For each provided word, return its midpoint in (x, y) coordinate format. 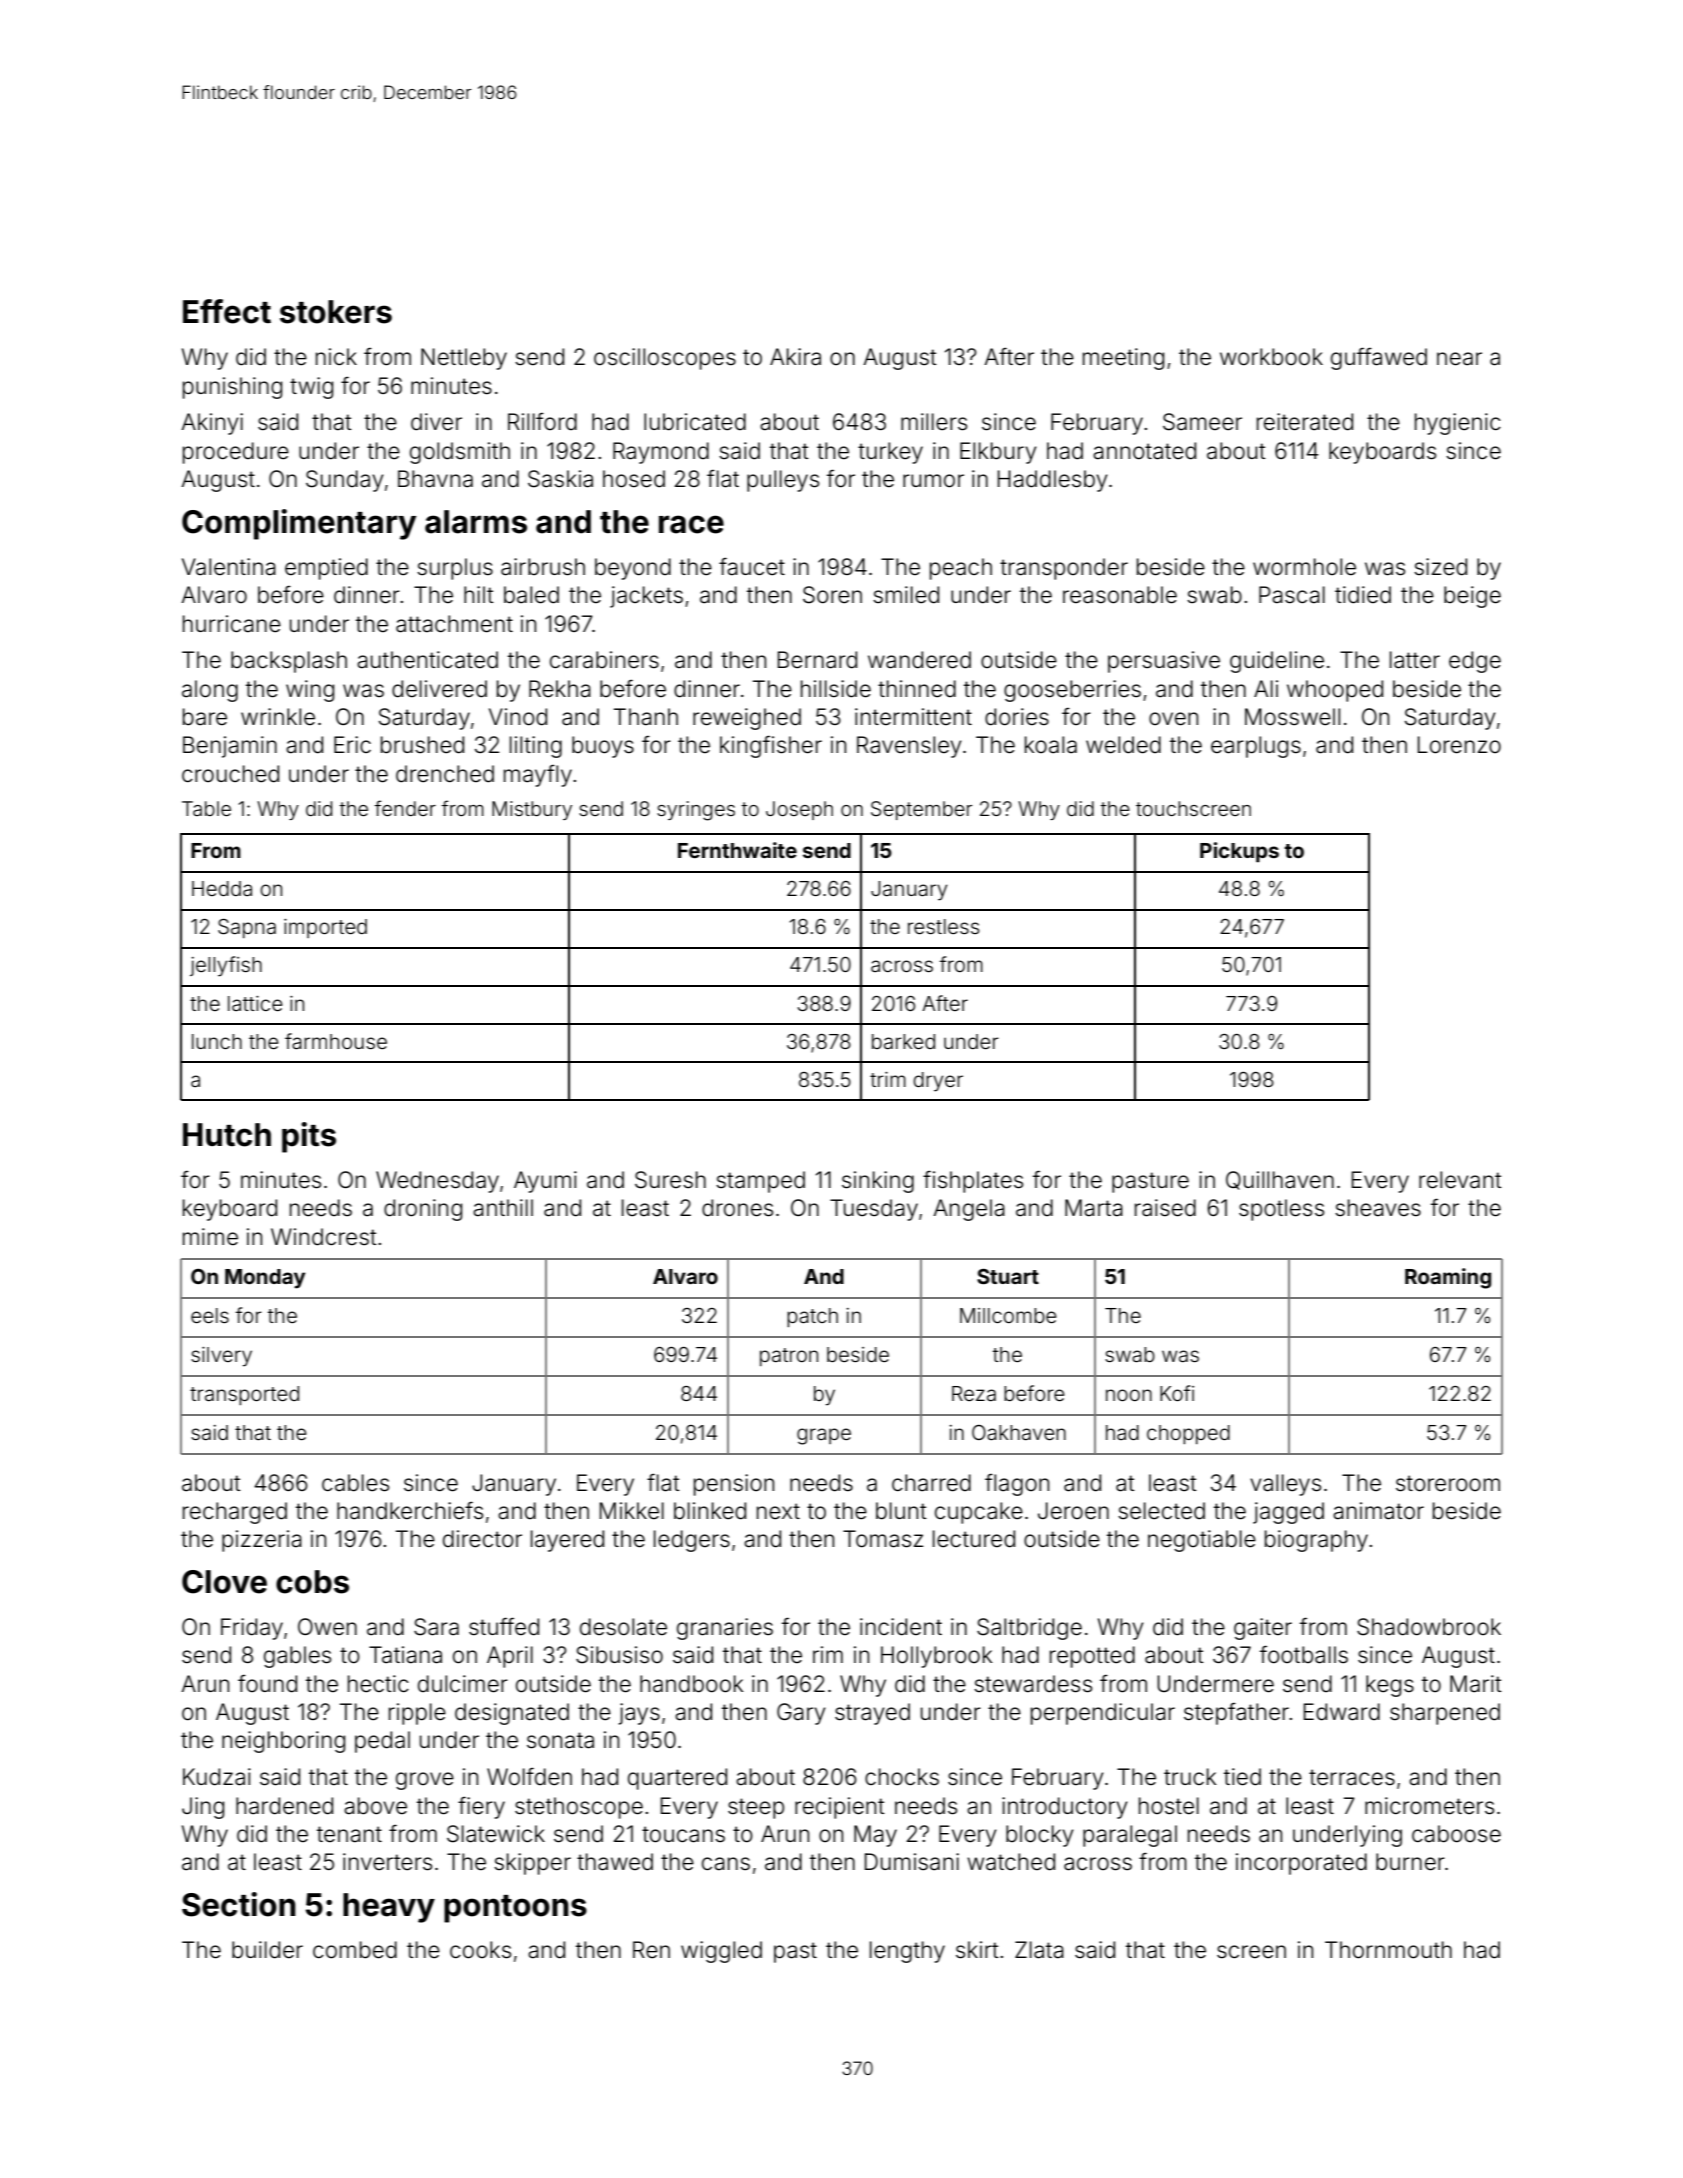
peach (961, 569)
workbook (1271, 357)
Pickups (1239, 852)
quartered (677, 1779)
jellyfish (226, 966)
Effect (227, 311)
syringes (696, 811)
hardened (284, 1806)
